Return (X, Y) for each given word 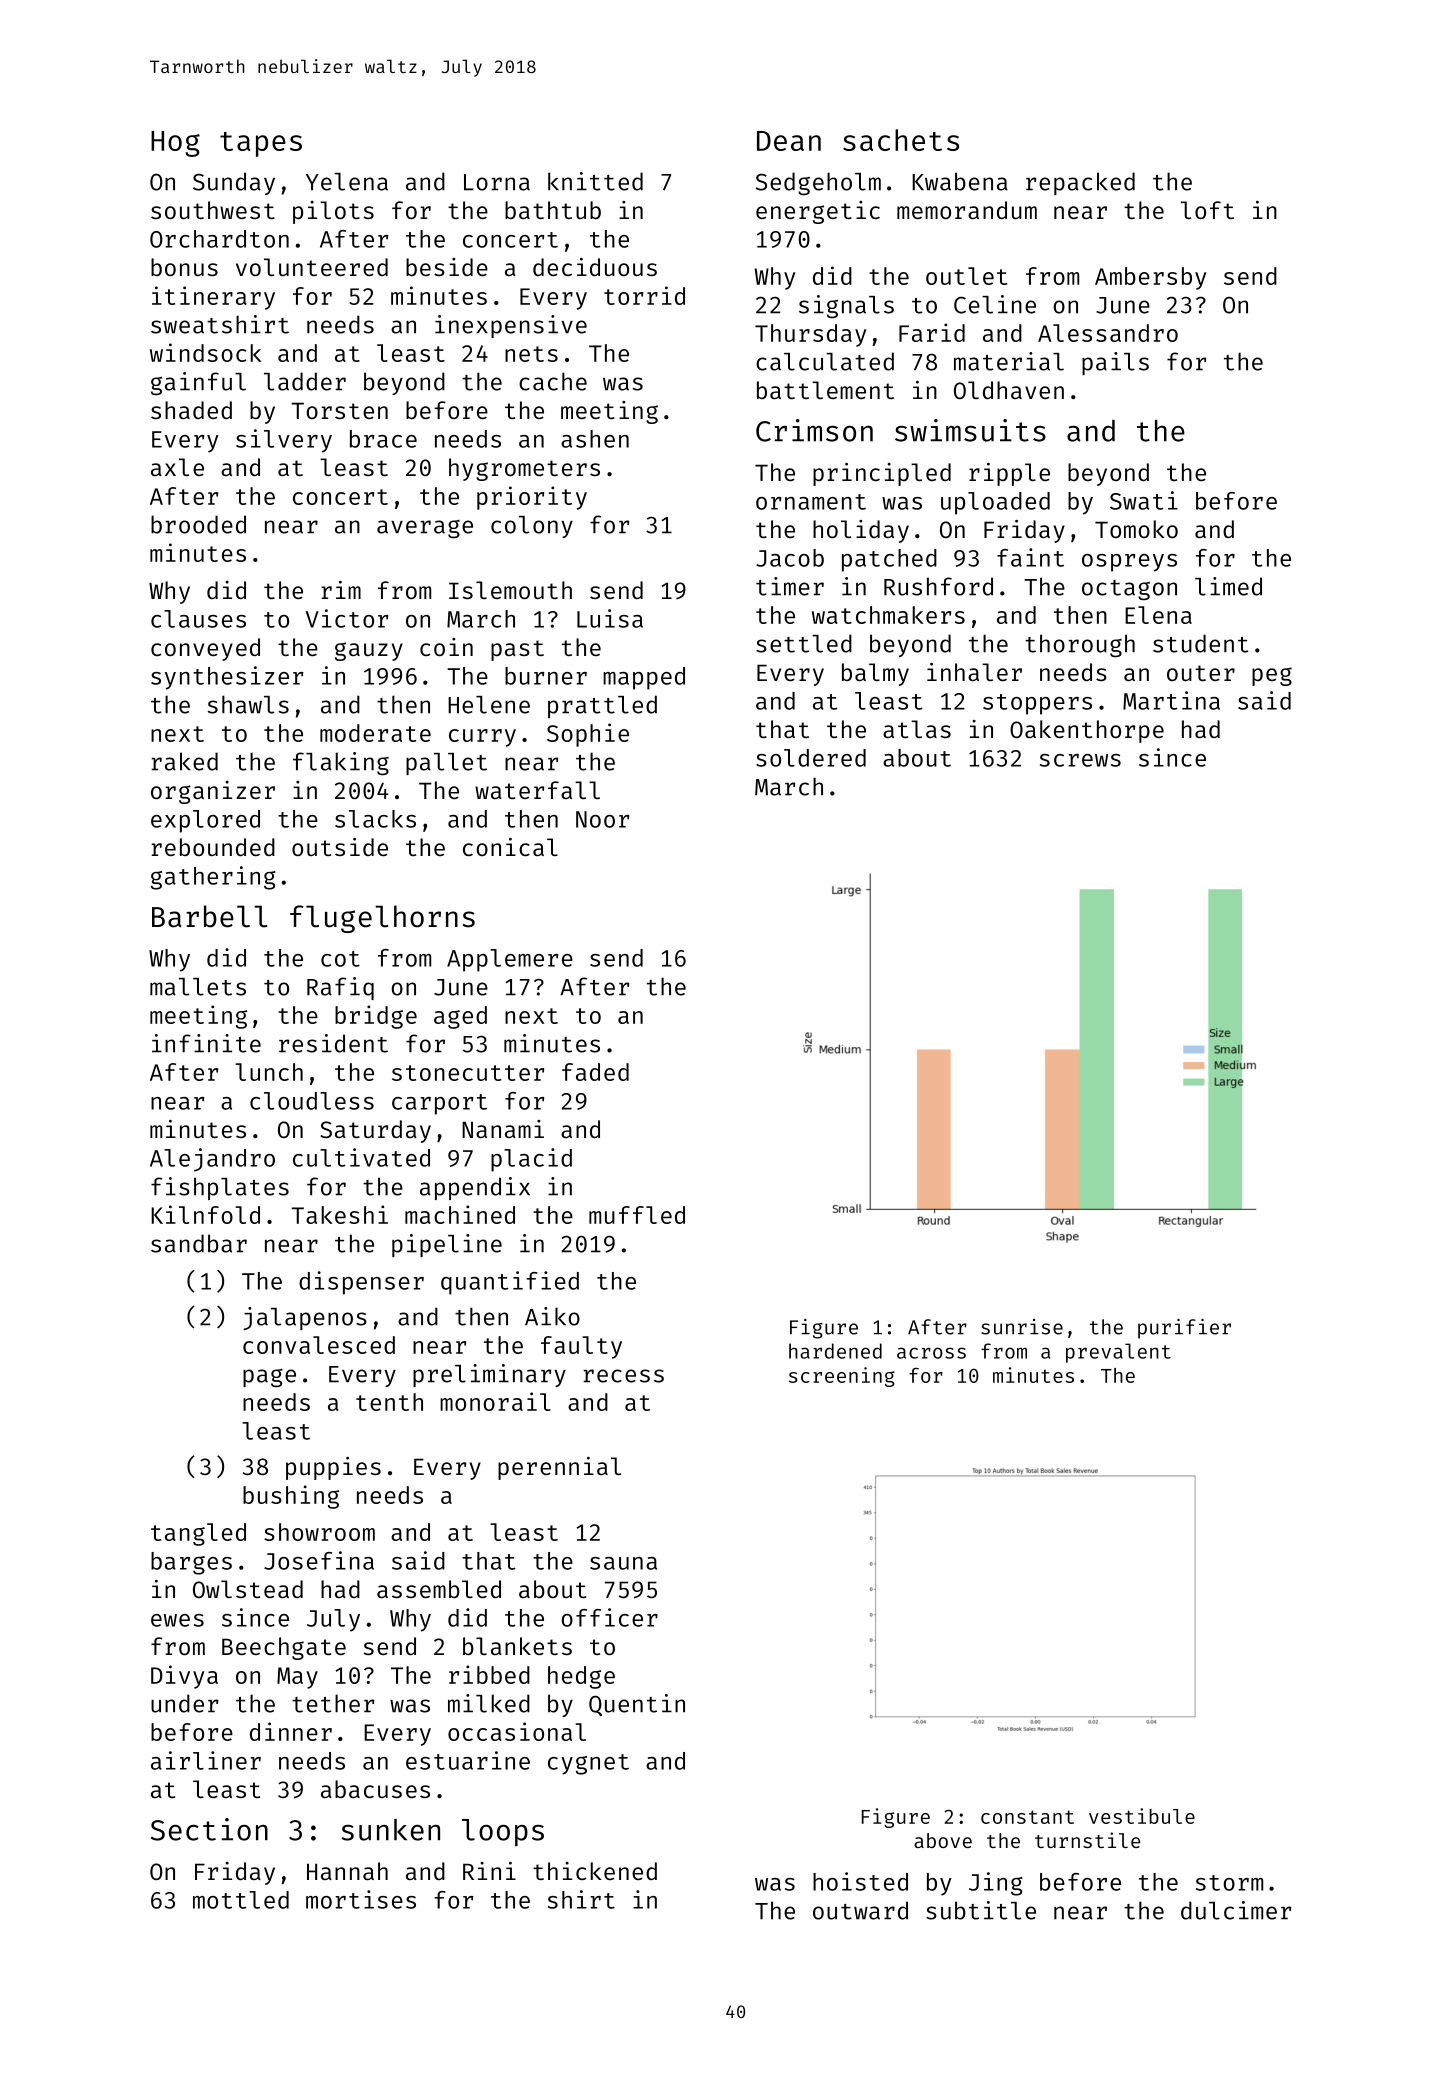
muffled (637, 1215)
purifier (1184, 1329)
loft (1207, 210)
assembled (439, 1589)
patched (889, 560)
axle (177, 467)
